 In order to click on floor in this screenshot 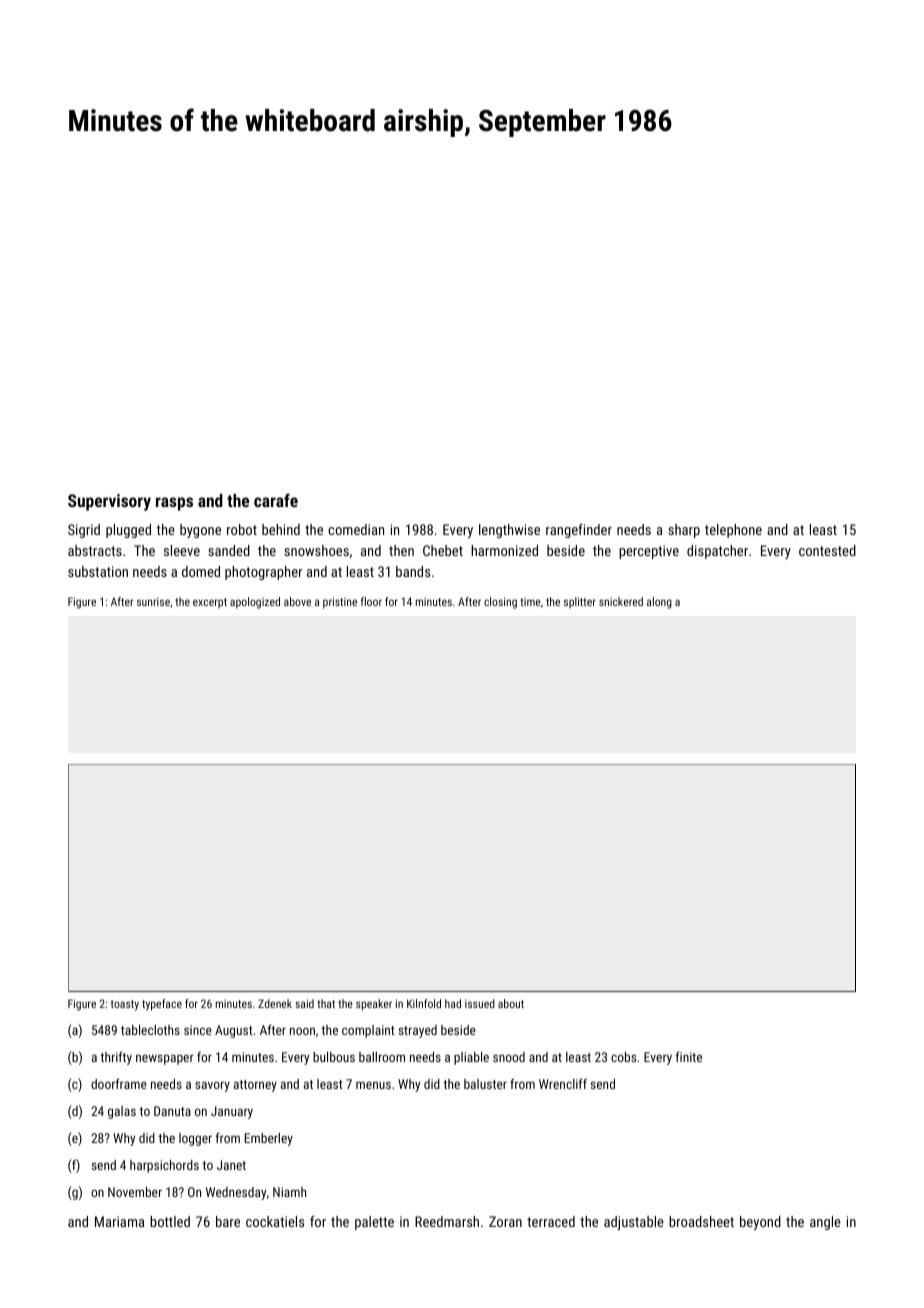, I will do `click(371, 601)`.
